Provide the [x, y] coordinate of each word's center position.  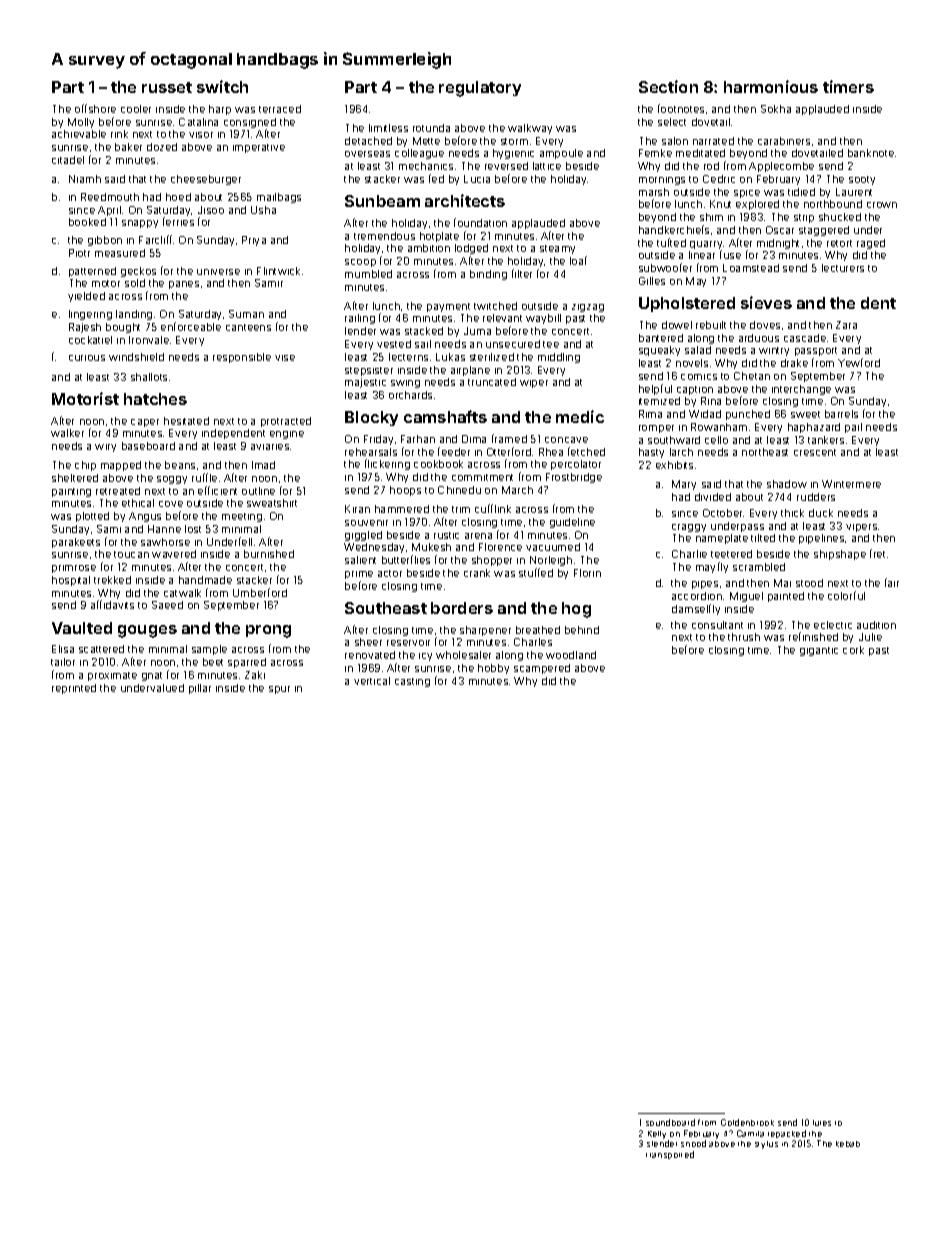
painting [71, 492]
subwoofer [665, 267]
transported [670, 1155]
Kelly [657, 1135]
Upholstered [687, 304]
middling [559, 358]
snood [693, 1143]
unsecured [513, 344]
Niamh [85, 179]
